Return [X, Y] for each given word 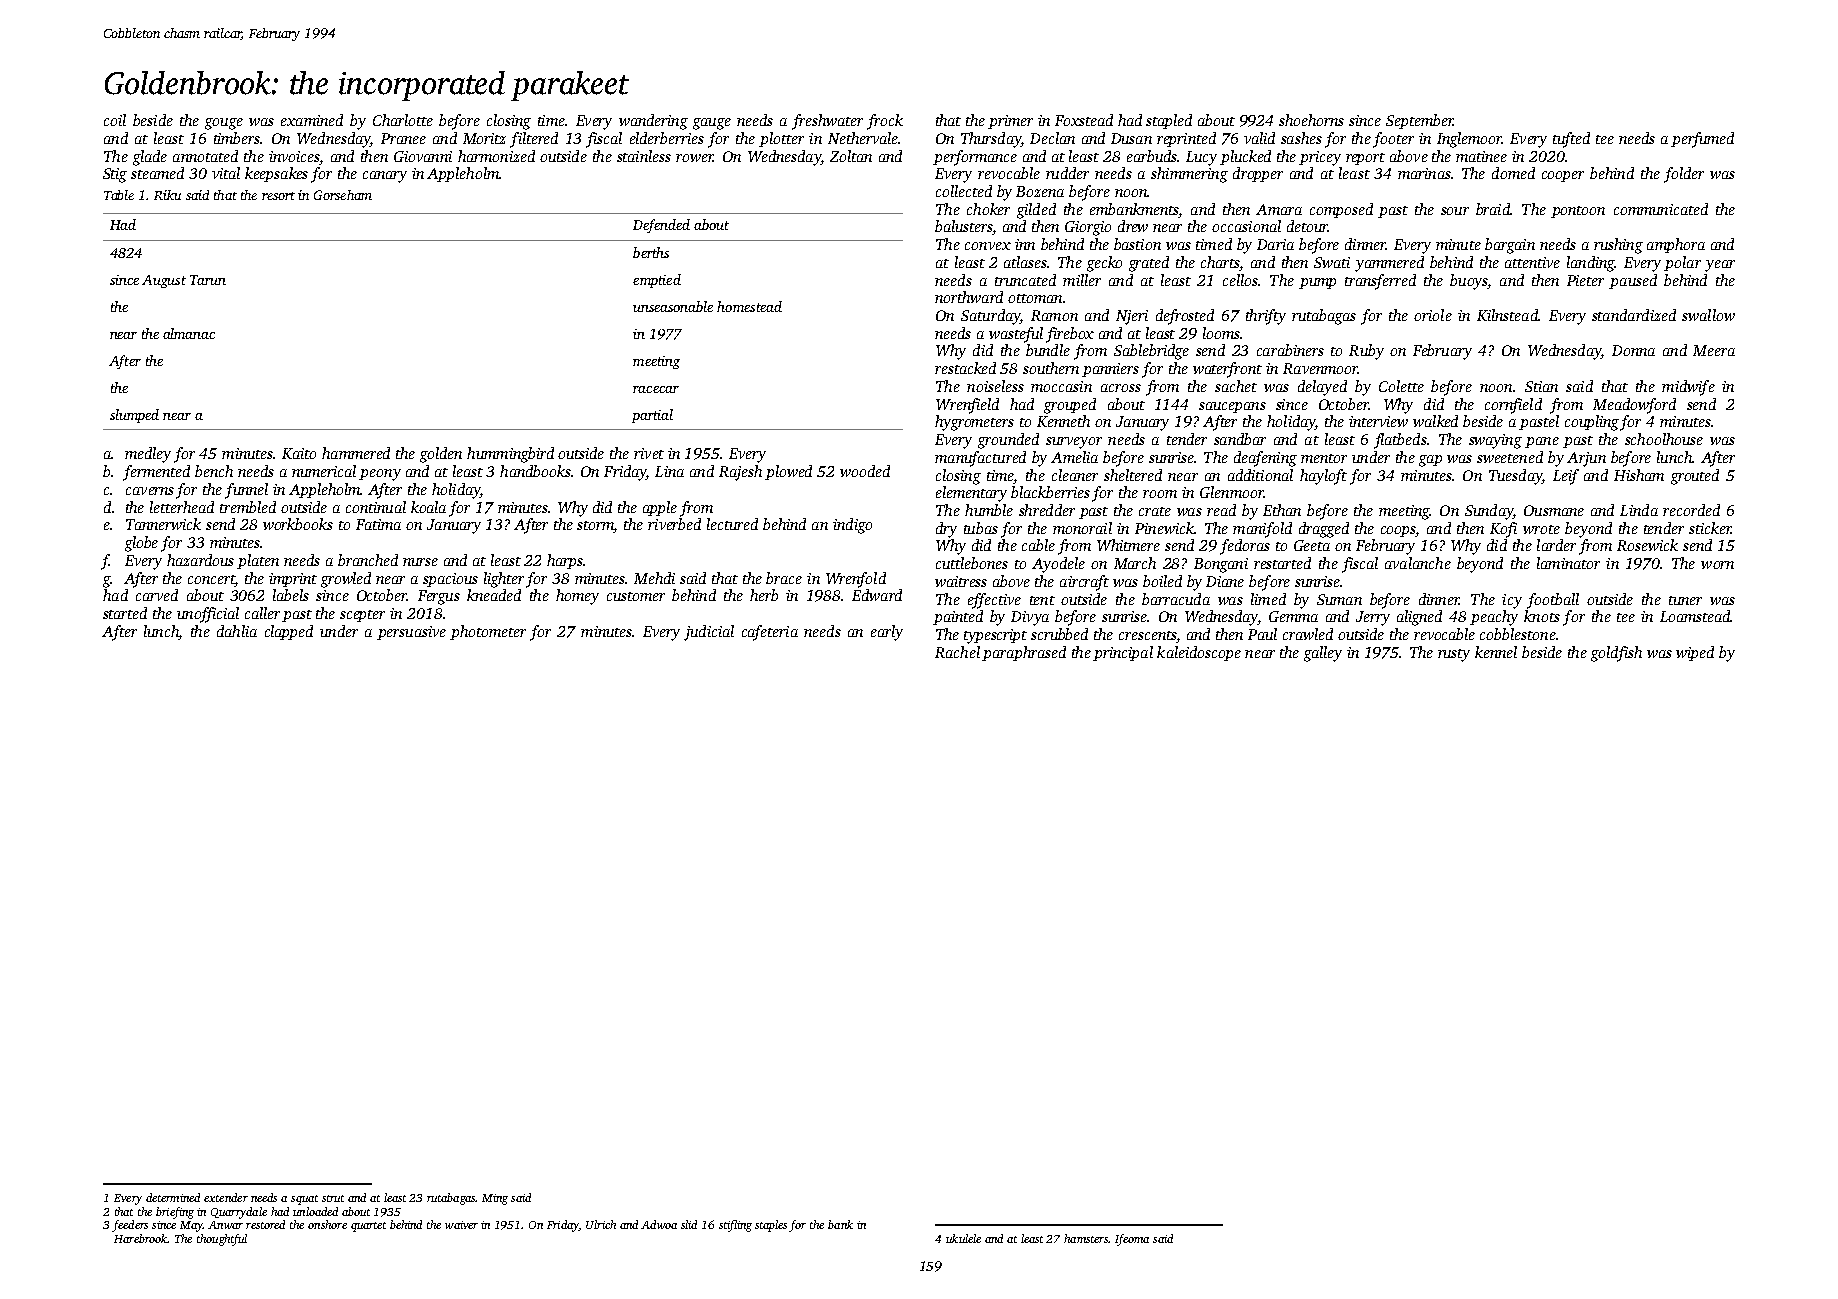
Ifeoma [1132, 1240]
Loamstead [1695, 616]
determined [173, 1197]
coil [115, 120]
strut [333, 1198]
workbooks [298, 524]
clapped [289, 632]
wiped [1695, 653]
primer [1010, 122]
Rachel [957, 652]
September [1419, 121]
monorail [1082, 528]
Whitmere [1128, 545]
